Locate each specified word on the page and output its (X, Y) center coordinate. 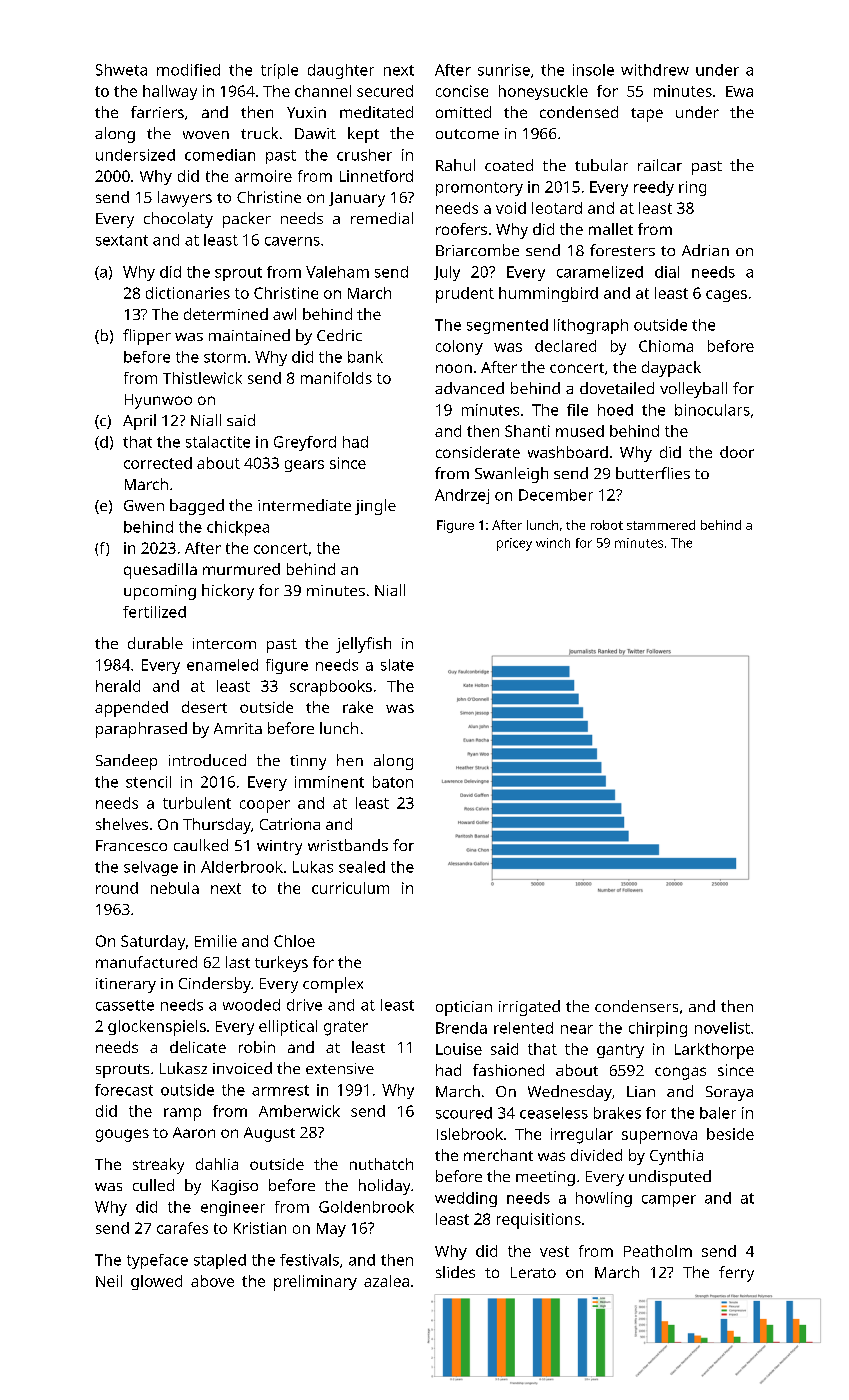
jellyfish (363, 645)
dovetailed (617, 388)
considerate (478, 452)
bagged (197, 507)
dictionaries (188, 293)
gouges (122, 1135)
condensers (636, 1006)
